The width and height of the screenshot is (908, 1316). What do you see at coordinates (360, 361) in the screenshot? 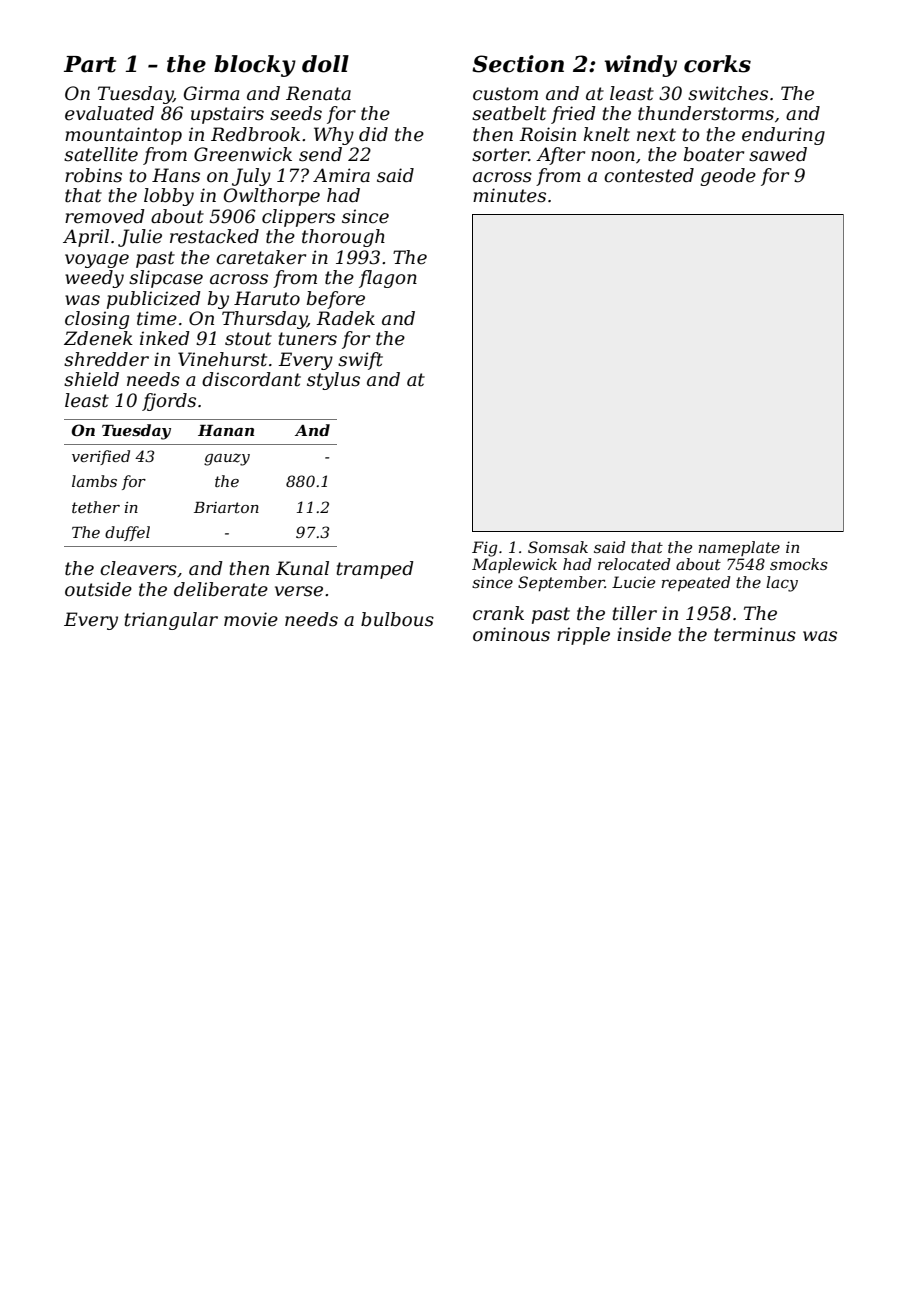
I see `swift` at bounding box center [360, 361].
